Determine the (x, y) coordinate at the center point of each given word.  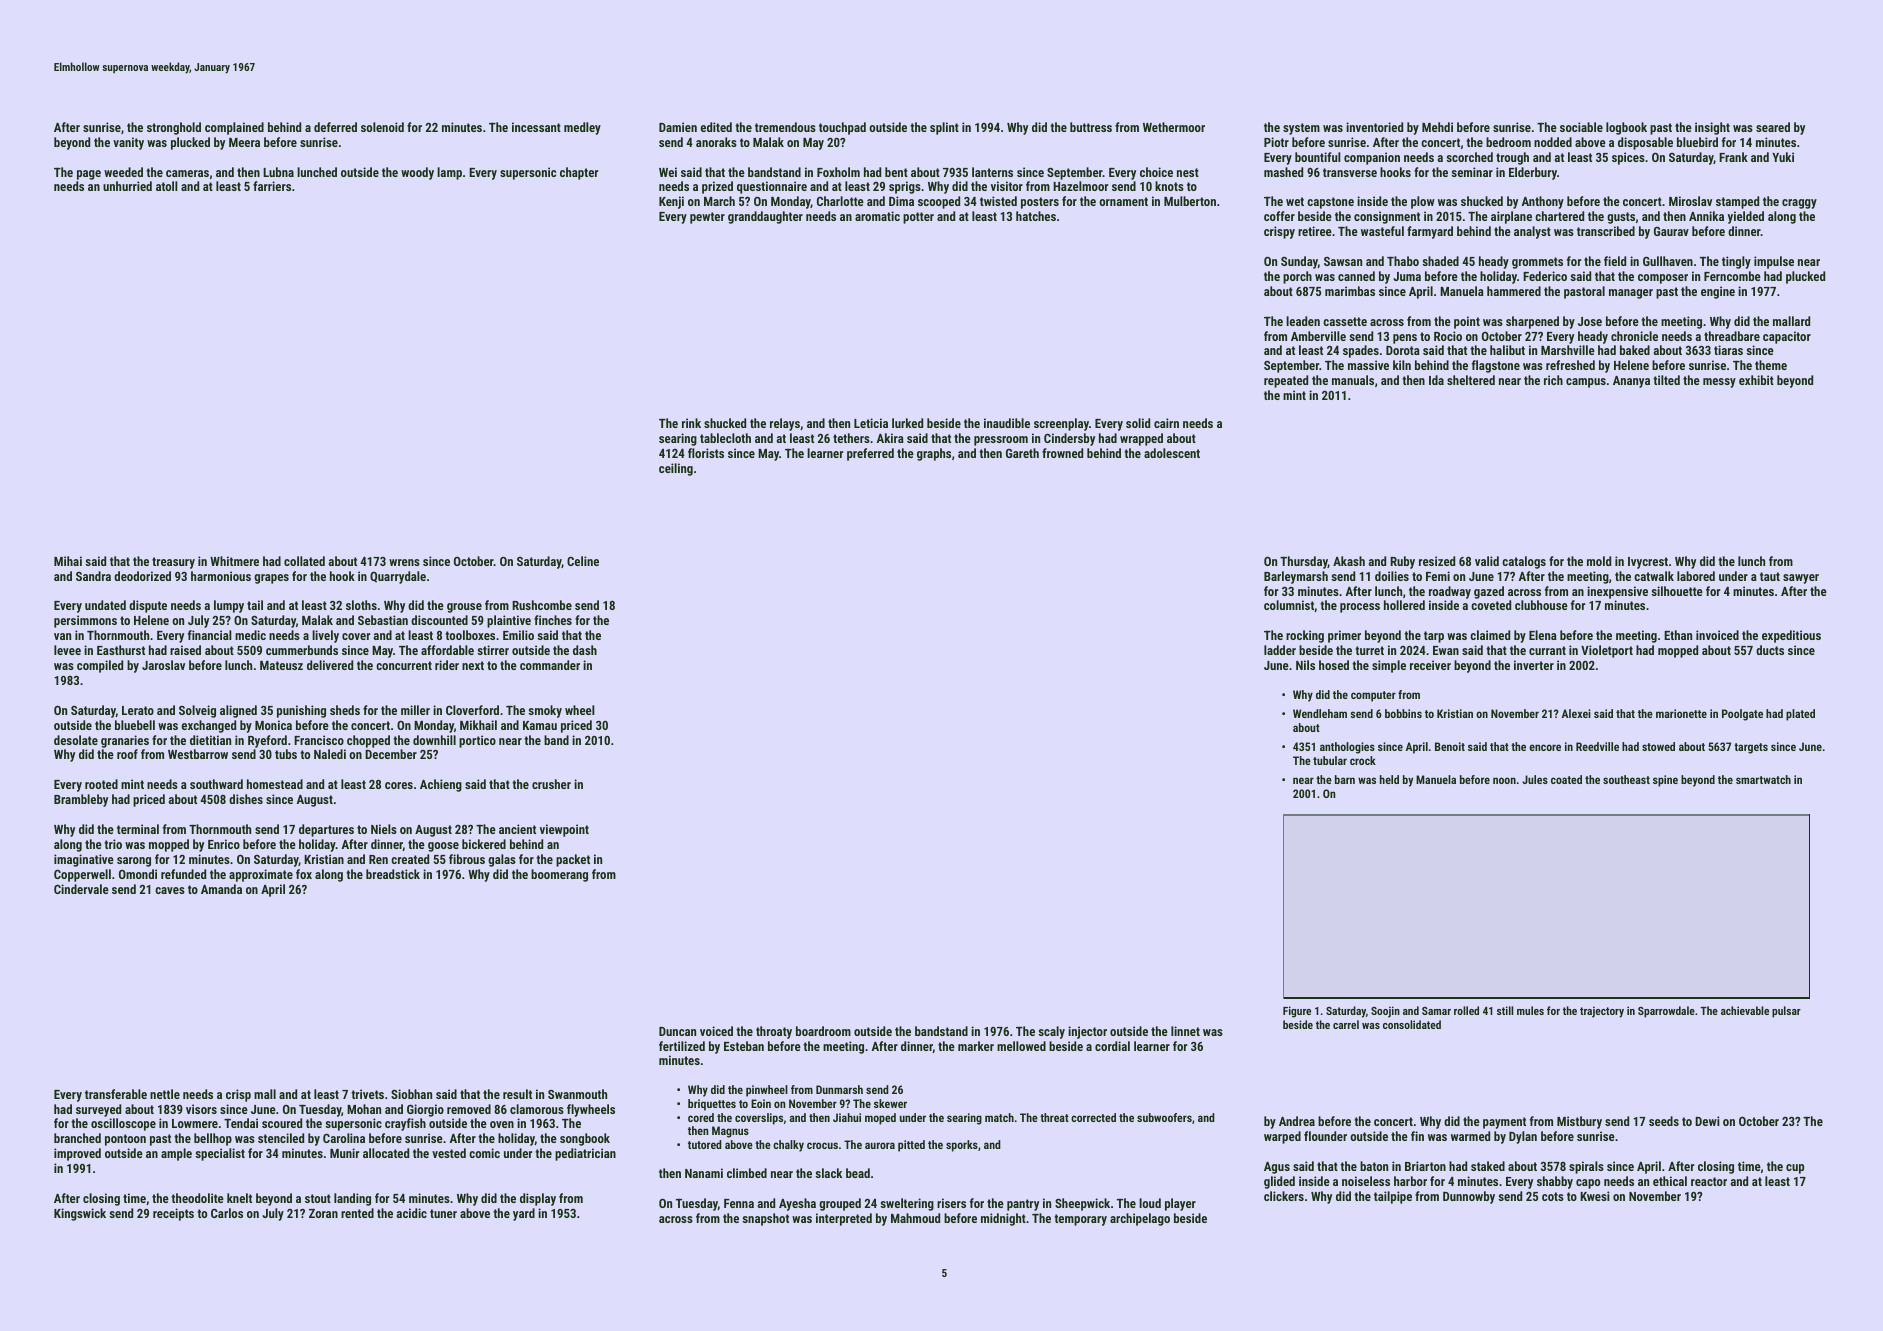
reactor (1709, 1181)
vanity (128, 143)
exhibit (1756, 380)
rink (691, 423)
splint (944, 128)
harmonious (221, 576)
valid (1487, 561)
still (1505, 1010)
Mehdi (1437, 127)
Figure (1297, 1012)
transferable (116, 1094)
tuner (443, 1213)
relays (785, 424)
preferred (870, 454)
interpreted (844, 1219)
